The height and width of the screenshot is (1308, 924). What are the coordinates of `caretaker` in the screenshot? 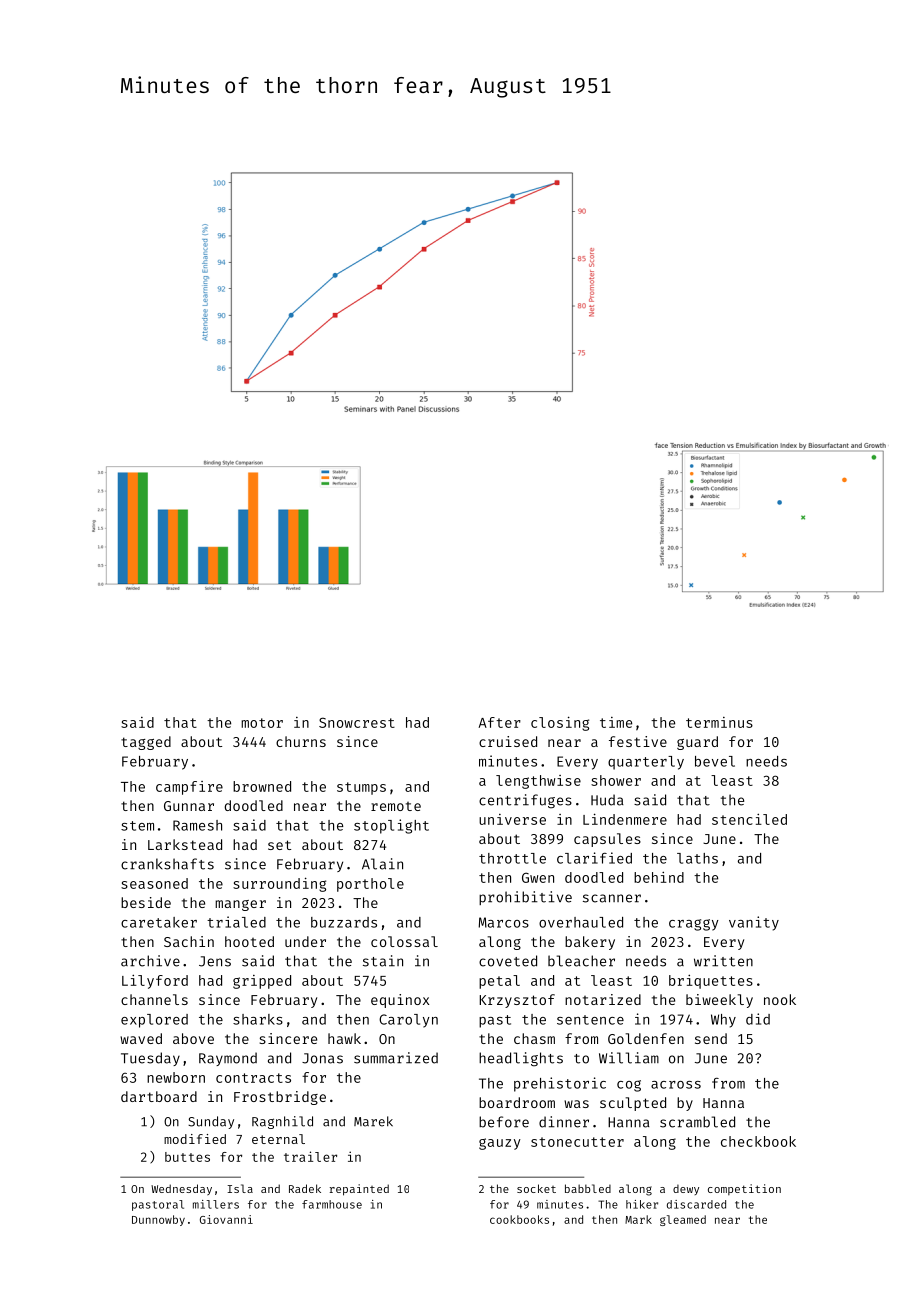 It's located at (159, 922).
